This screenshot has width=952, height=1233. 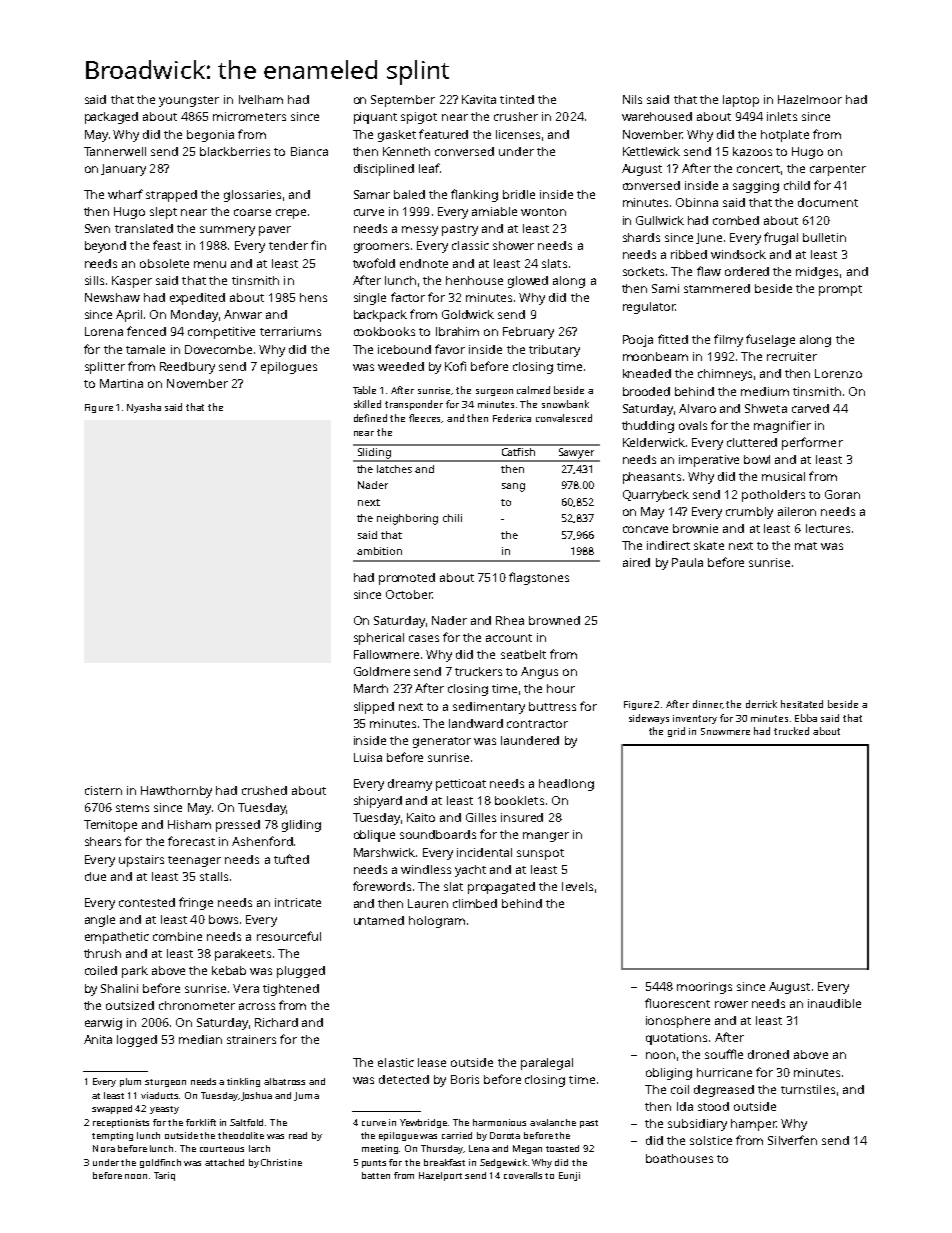 What do you see at coordinates (104, 1148) in the screenshot?
I see `Nora` at bounding box center [104, 1148].
